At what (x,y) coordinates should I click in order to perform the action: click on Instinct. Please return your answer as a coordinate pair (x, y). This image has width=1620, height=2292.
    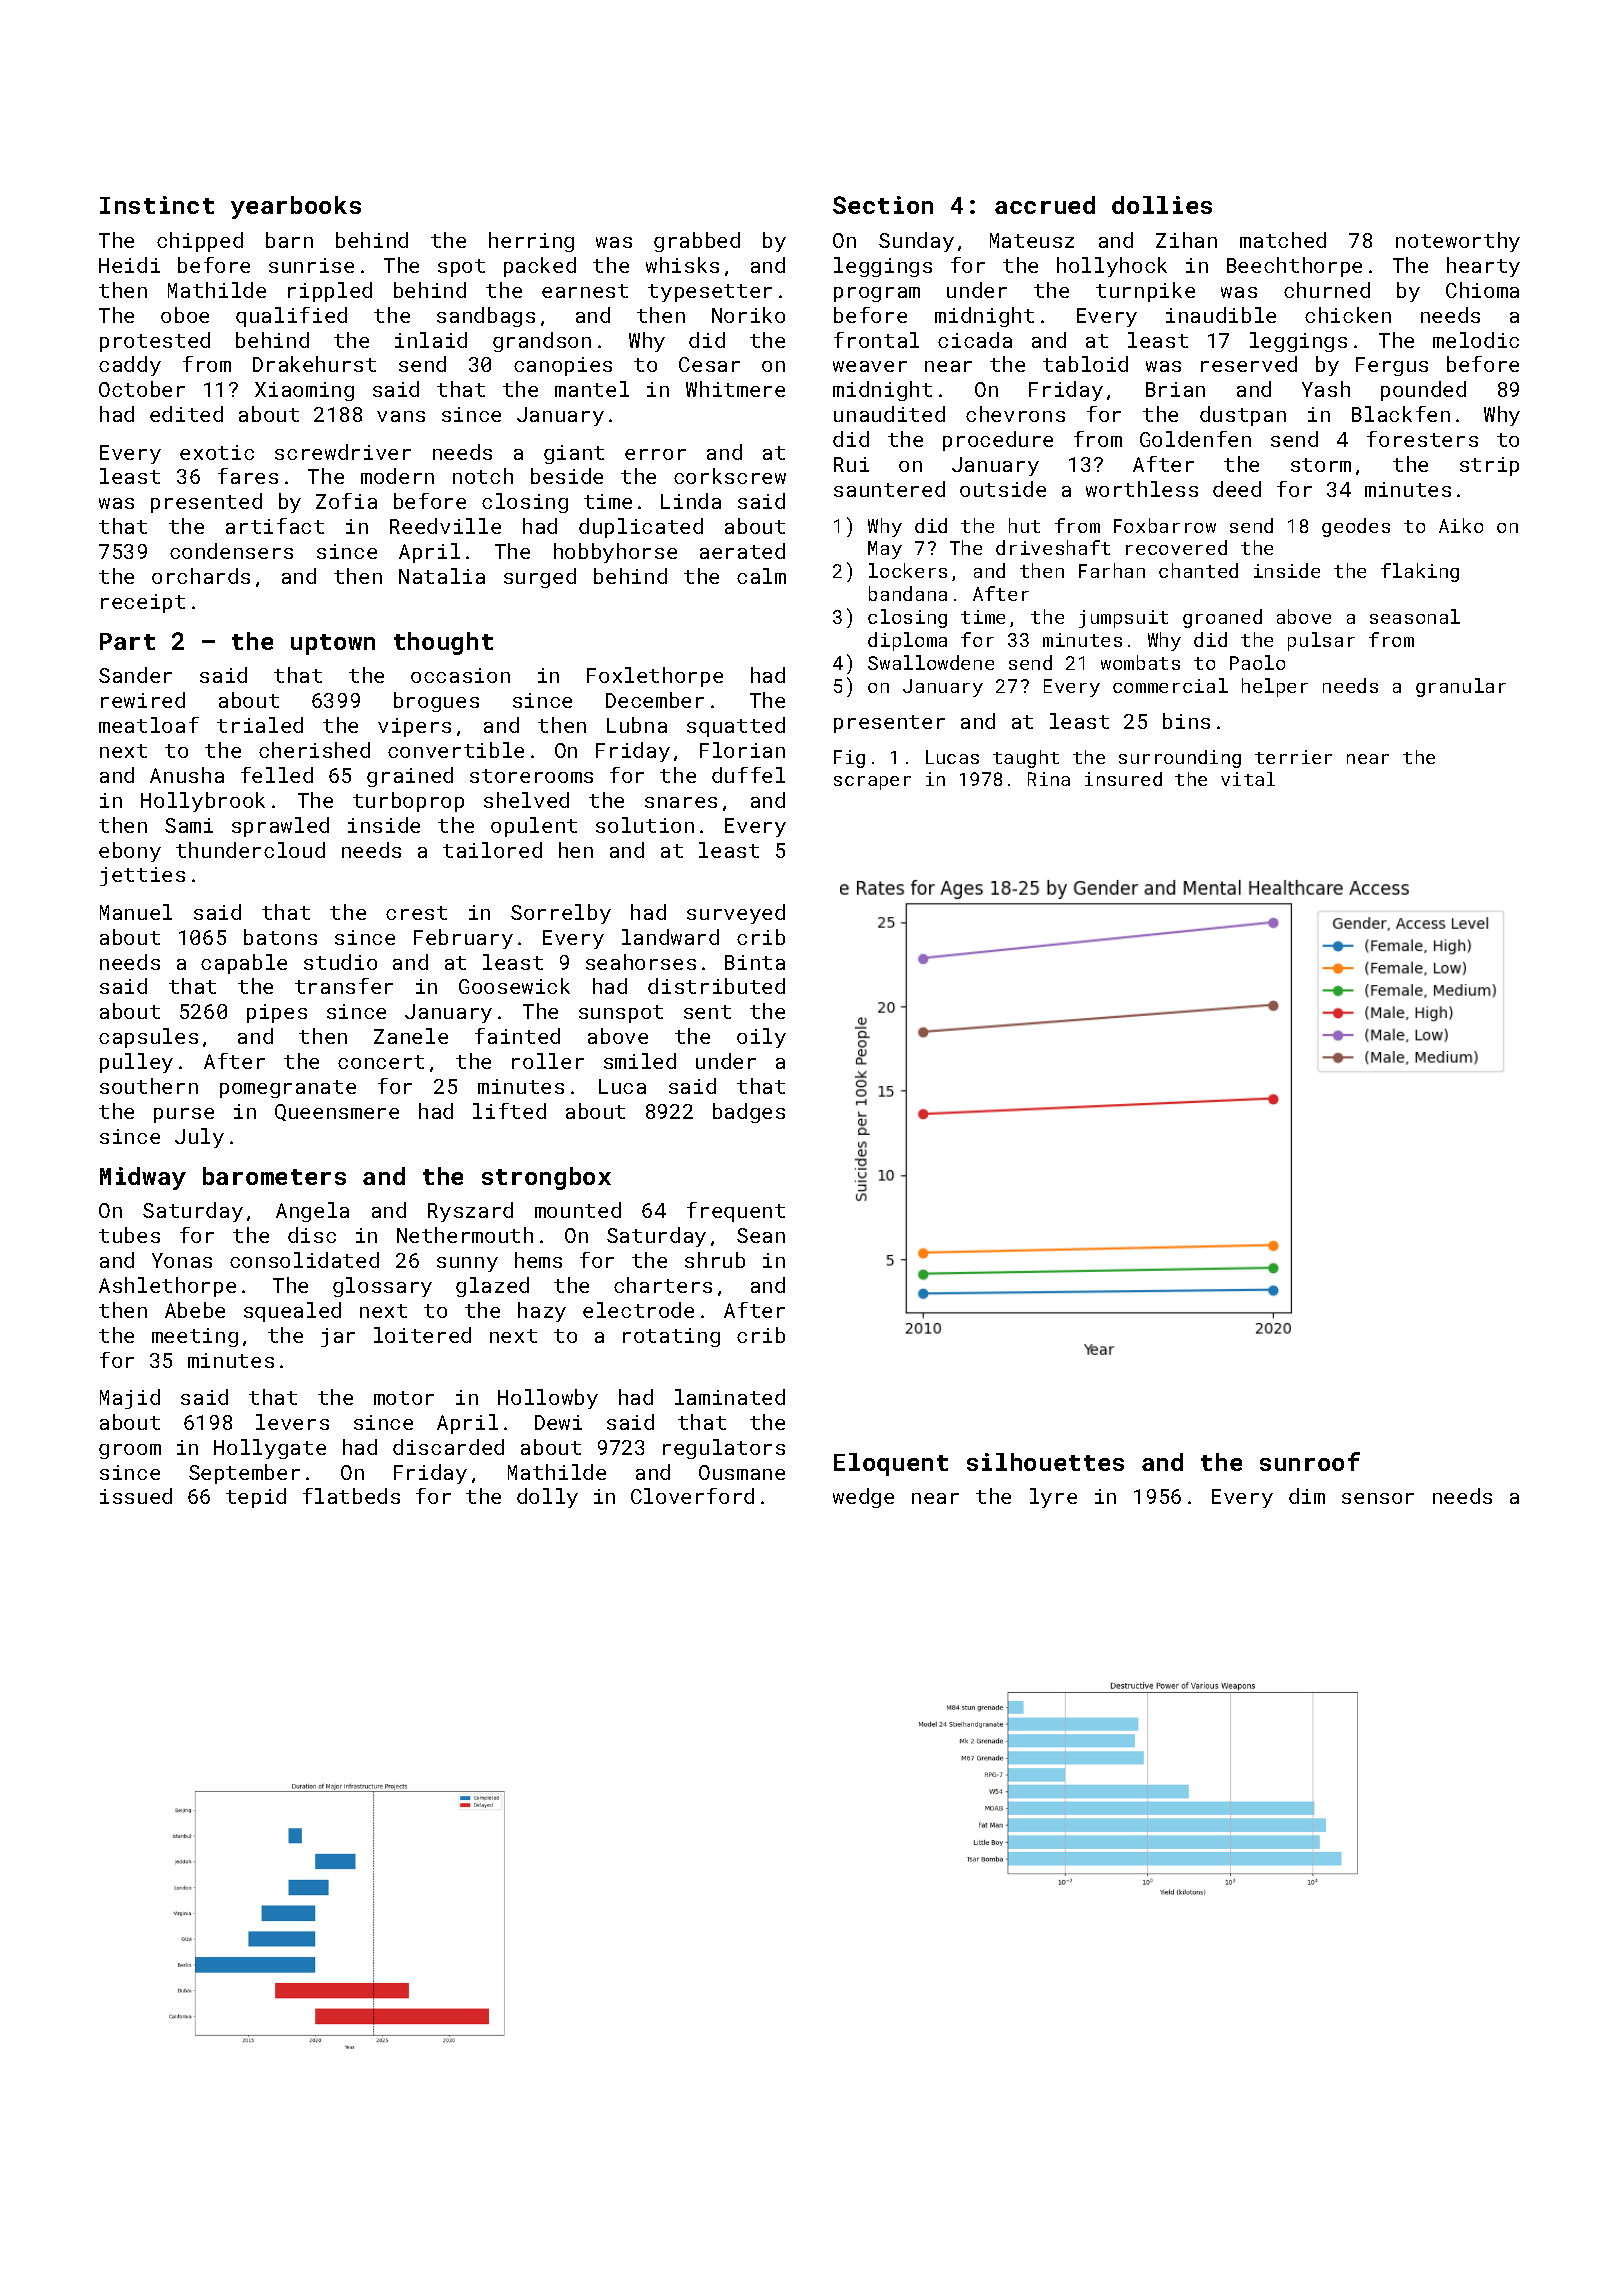
    Looking at the image, I should click on (157, 205).
